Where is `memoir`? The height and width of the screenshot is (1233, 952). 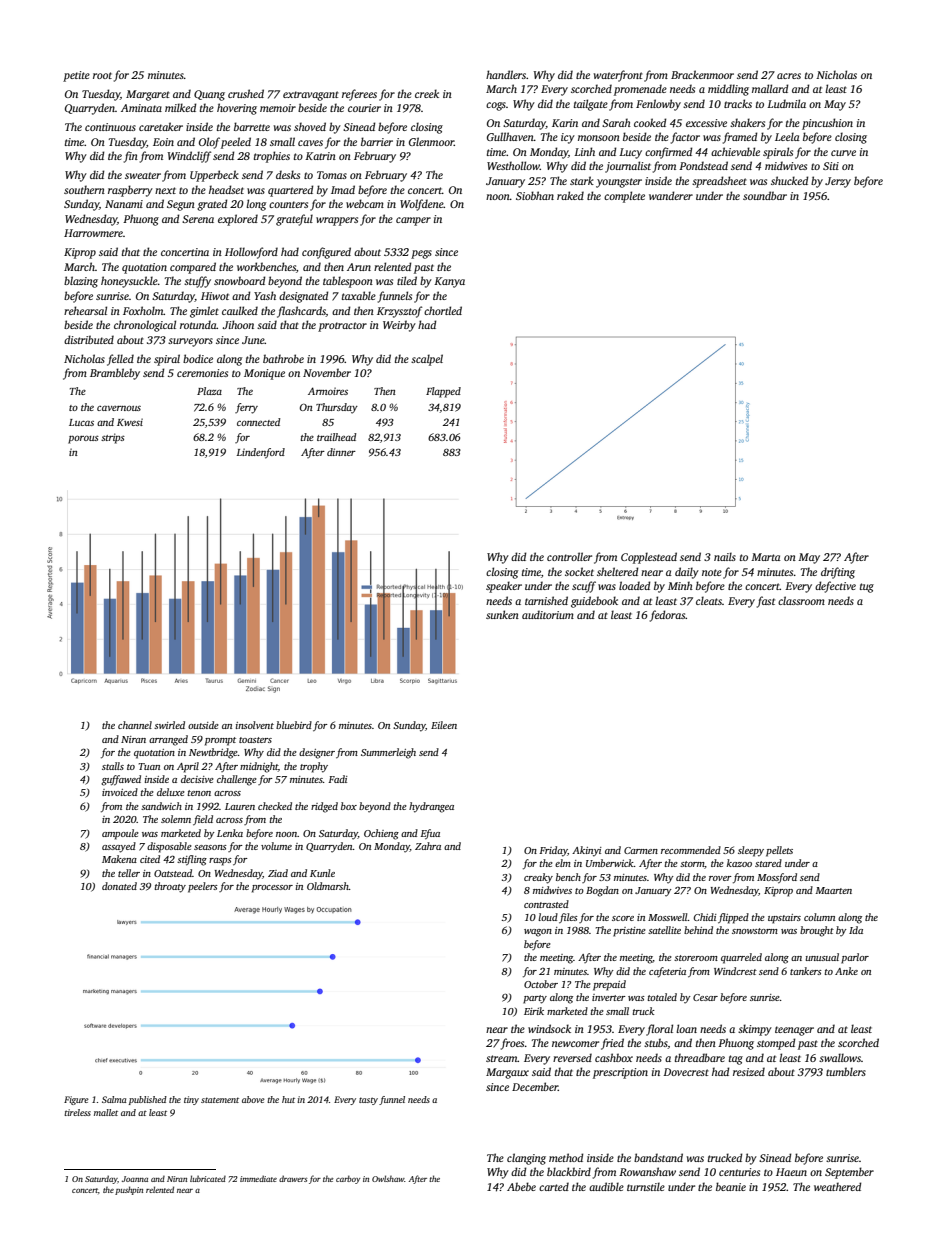
memoir is located at coordinates (278, 108).
